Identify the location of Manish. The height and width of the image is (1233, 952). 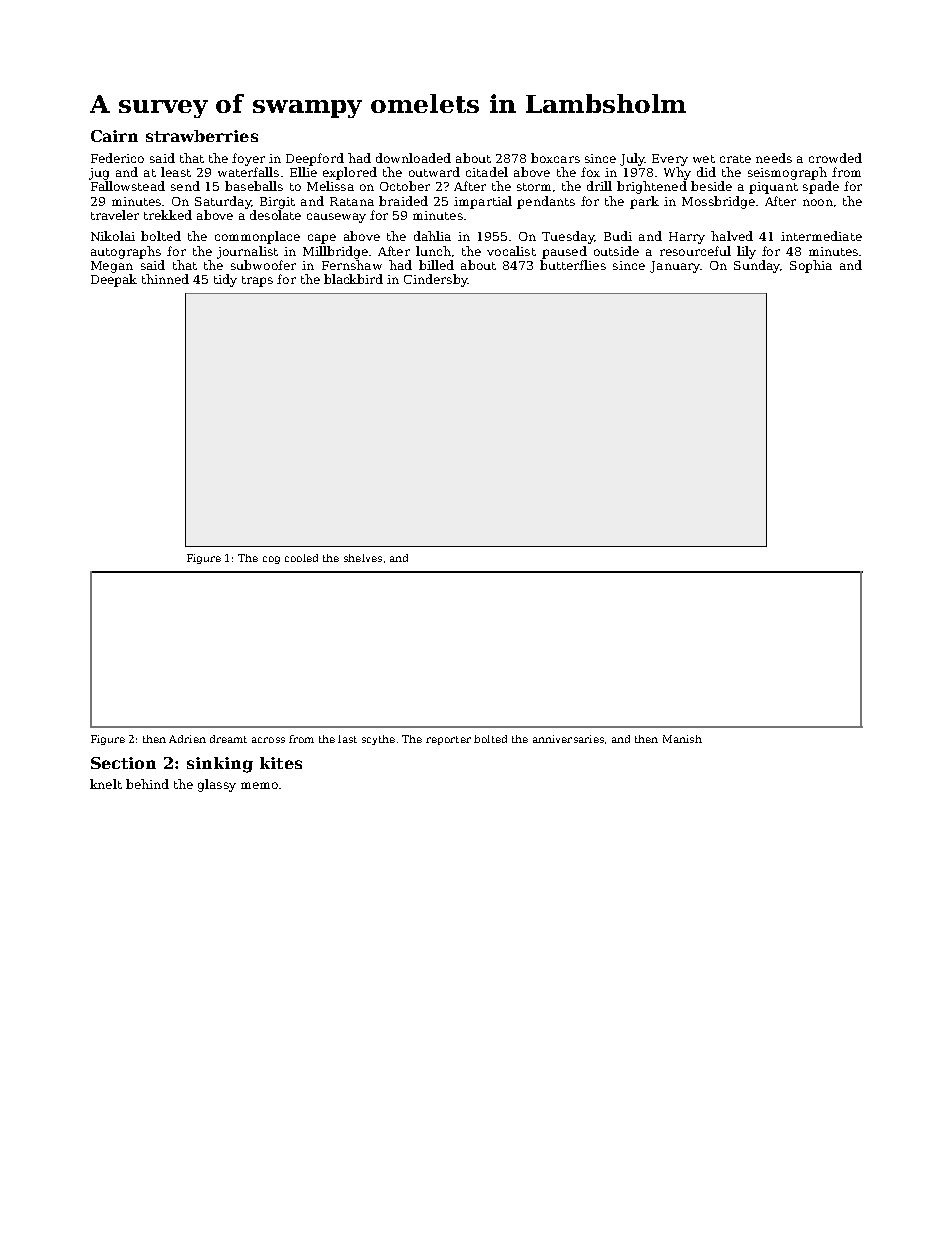
(682, 739).
